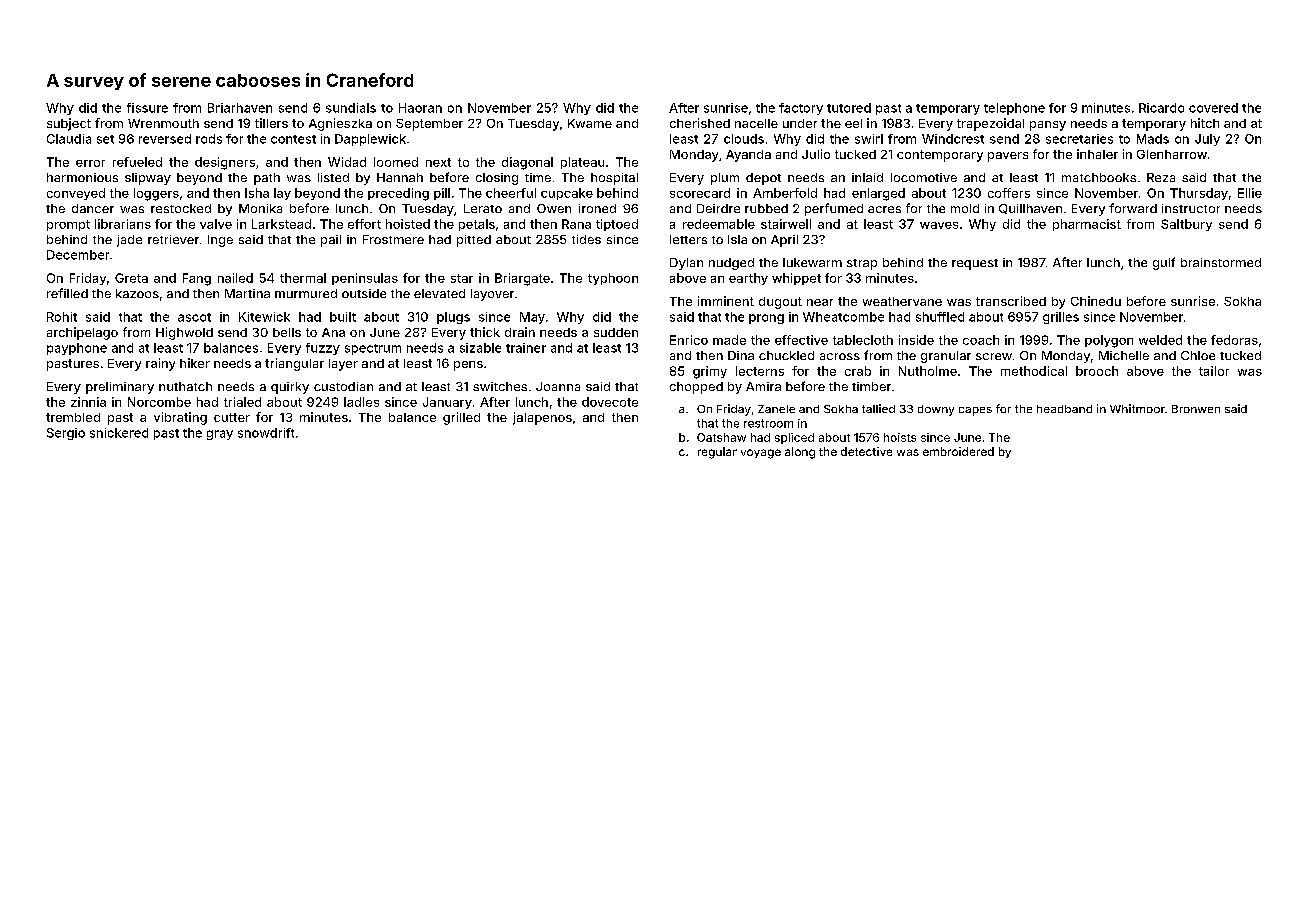 The image size is (1308, 924). What do you see at coordinates (1079, 139) in the image?
I see `secretaries` at bounding box center [1079, 139].
